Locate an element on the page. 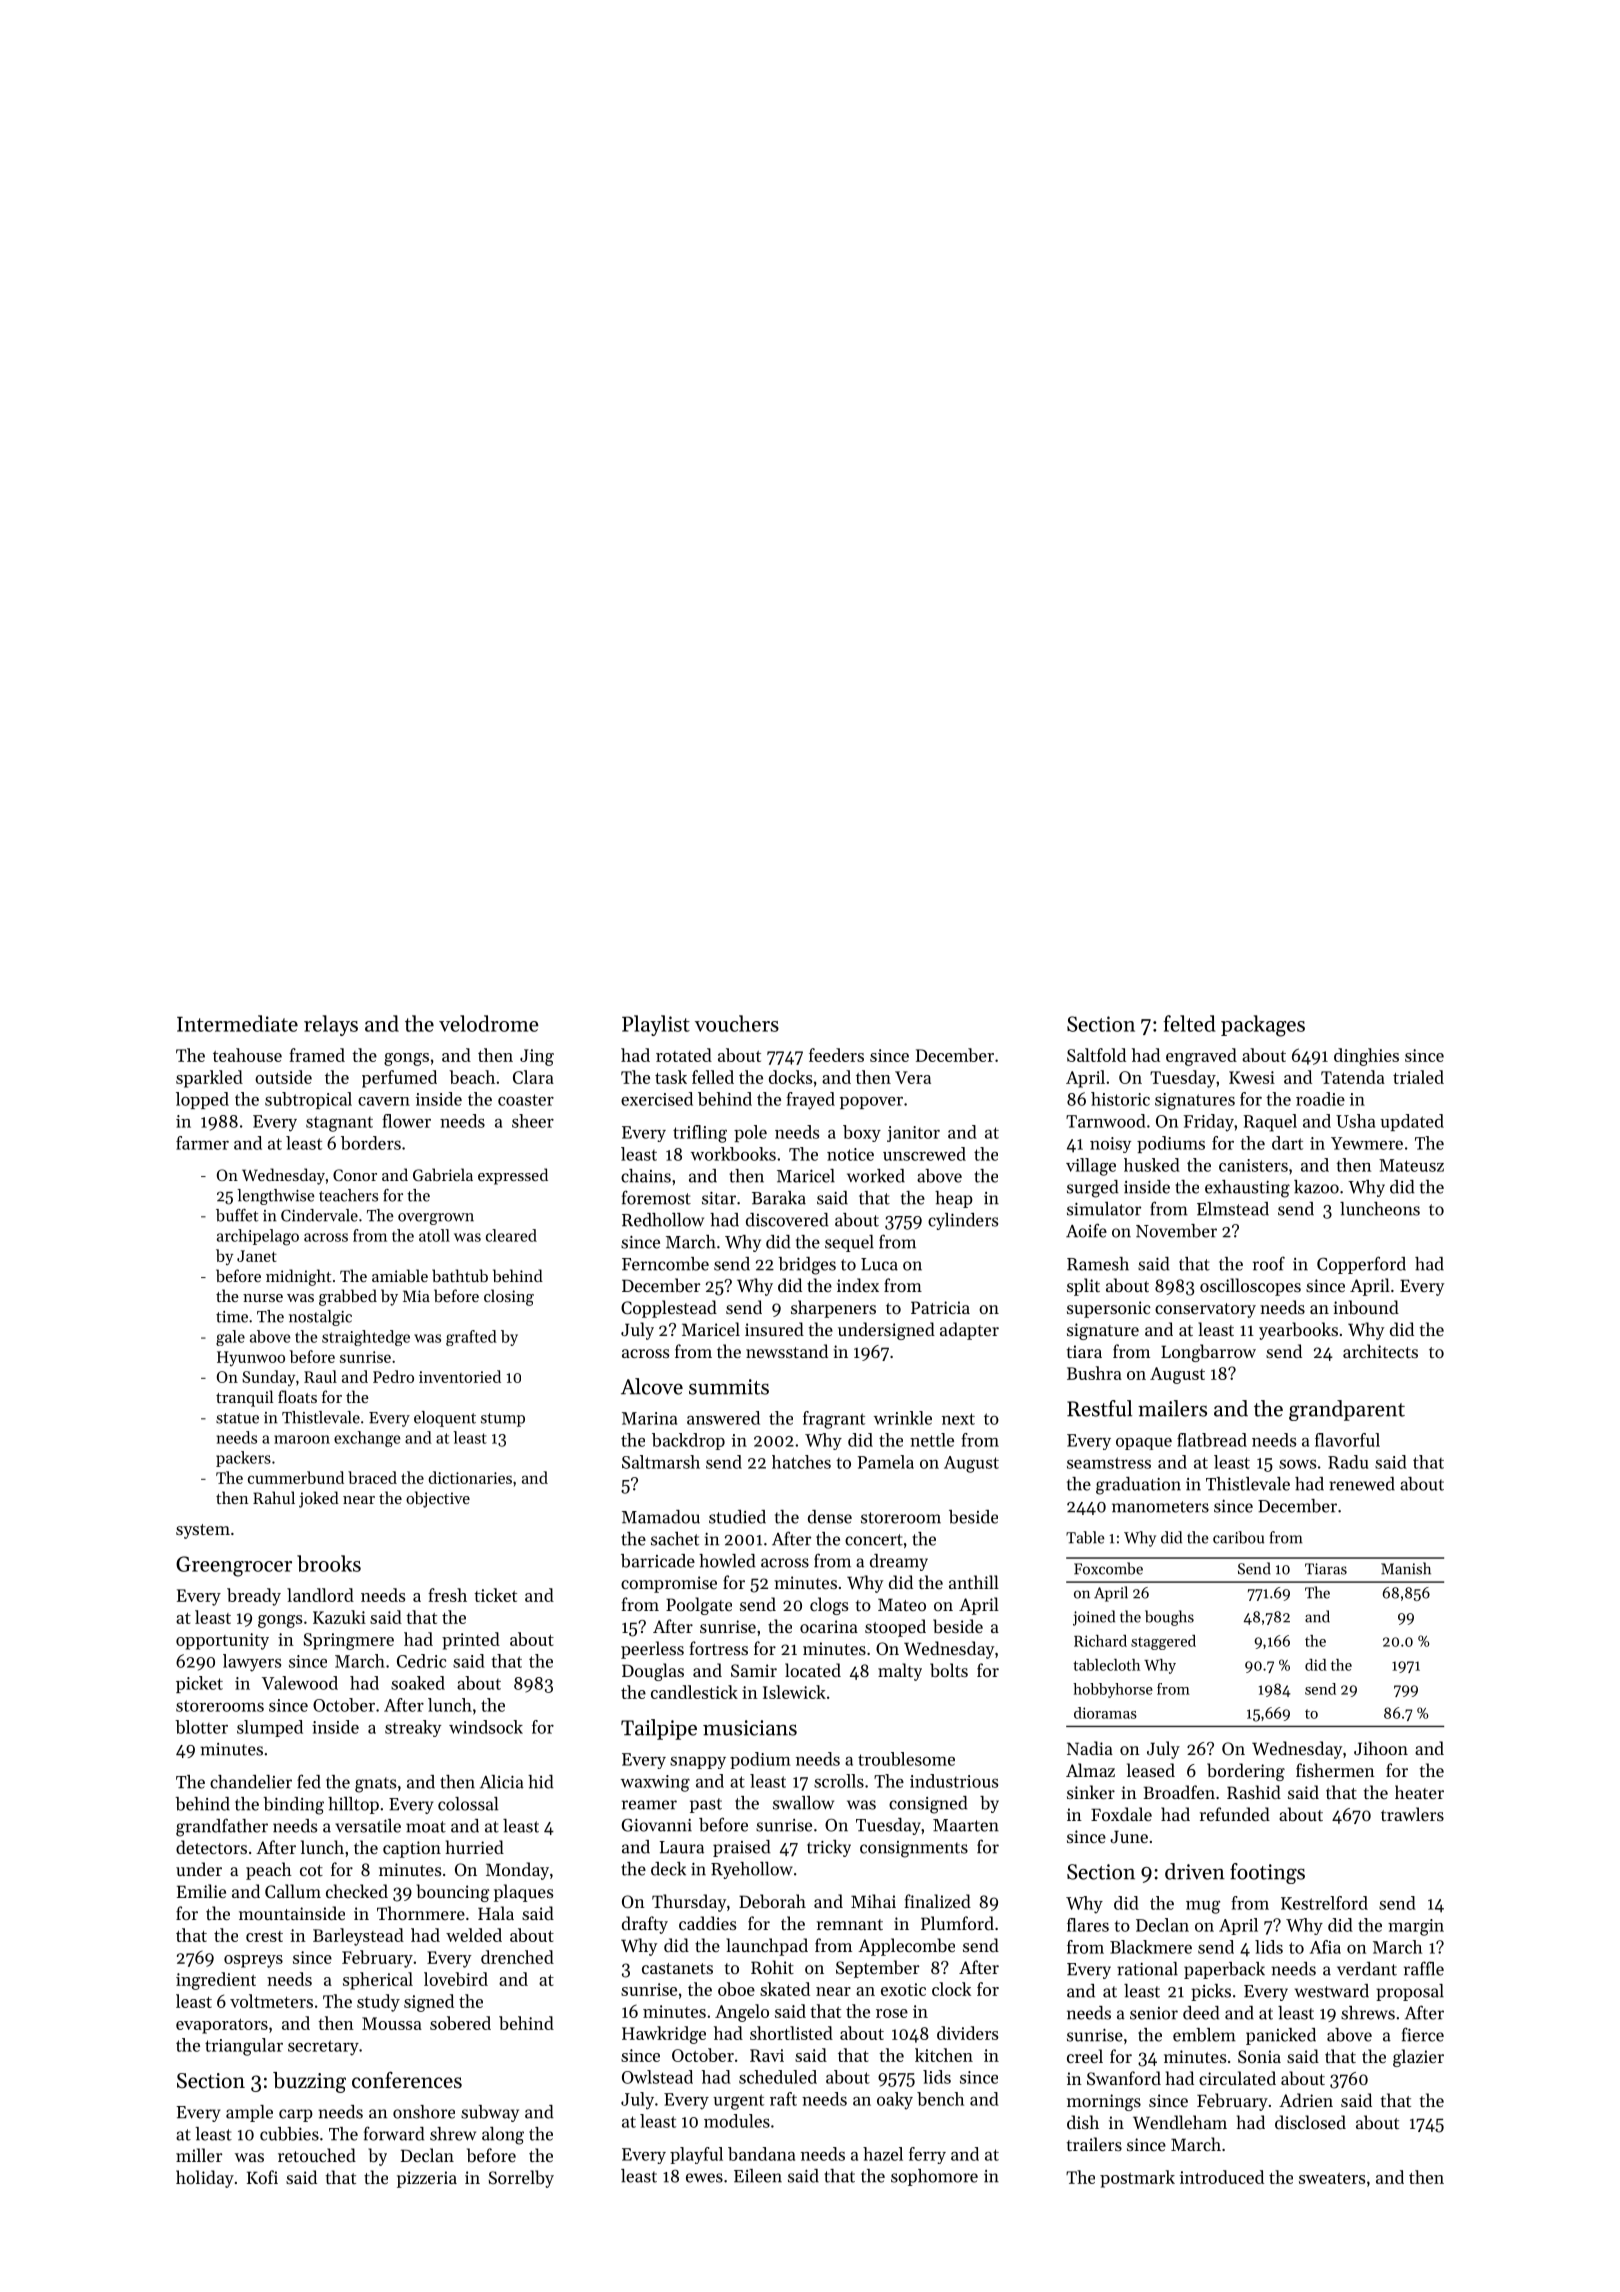 The image size is (1620, 2292). braced is located at coordinates (372, 1477).
